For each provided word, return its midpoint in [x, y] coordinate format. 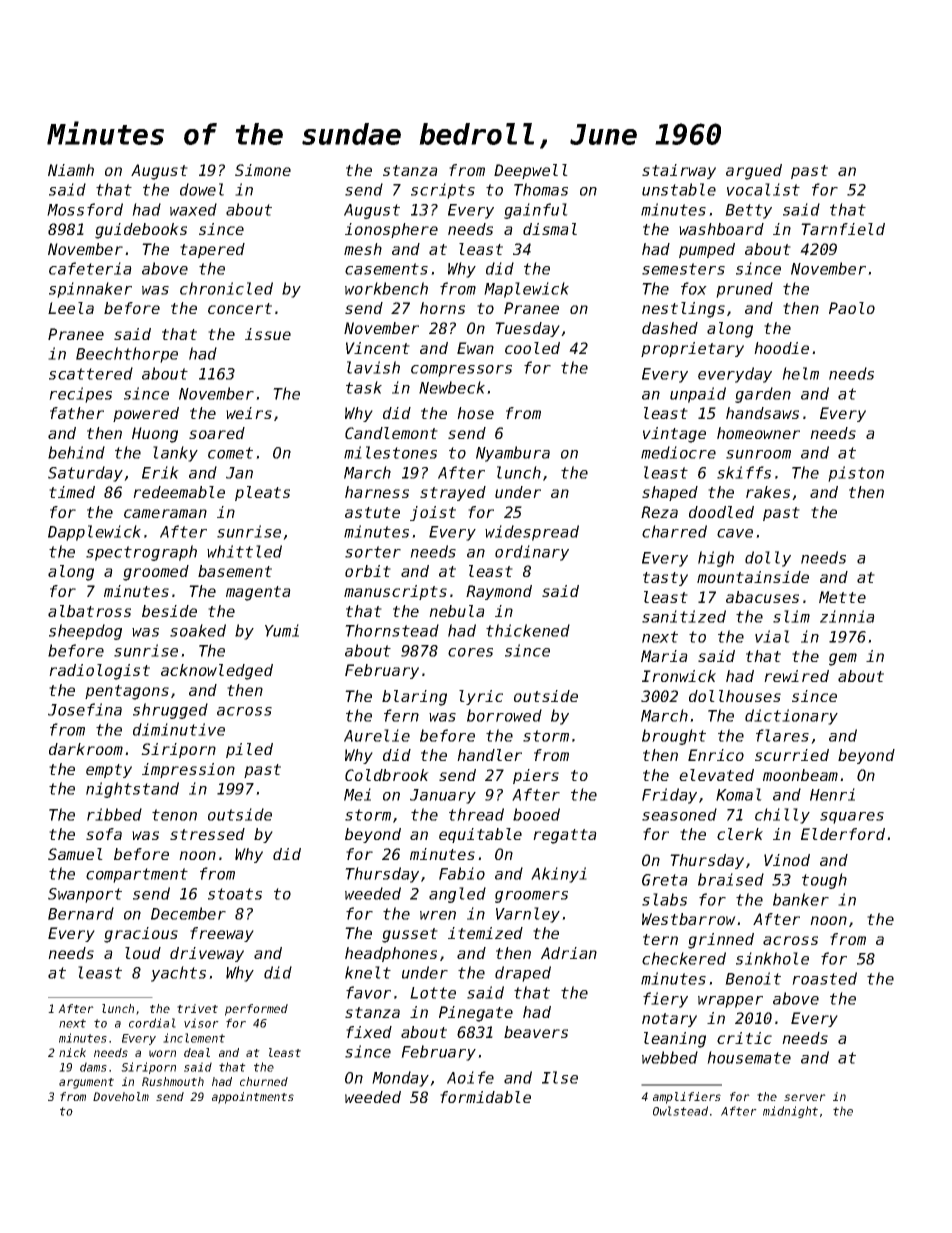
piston [856, 474]
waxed [193, 209]
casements [386, 269]
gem [843, 659]
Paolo [852, 308]
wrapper [730, 1002]
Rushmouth [173, 1081]
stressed [207, 834]
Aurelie [377, 735]
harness [377, 492]
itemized [485, 933]
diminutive [179, 729]
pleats [262, 493]
